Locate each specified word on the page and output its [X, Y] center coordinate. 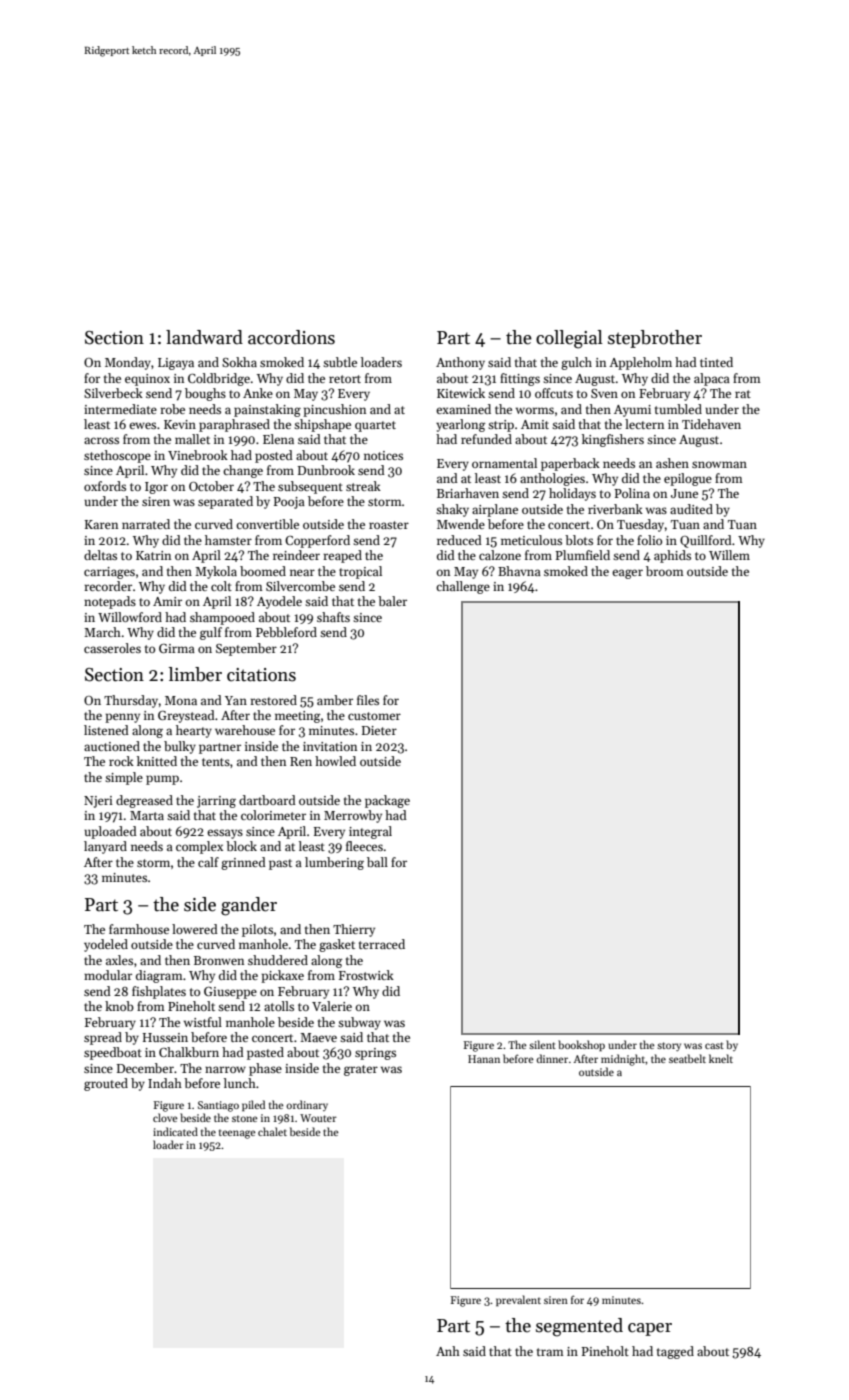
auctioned [112, 746]
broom [665, 571]
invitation [330, 746]
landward [204, 337]
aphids [672, 556]
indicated [175, 1131]
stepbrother [655, 339]
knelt [721, 1058]
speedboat [113, 1053]
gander [249, 906]
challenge [463, 587]
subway [359, 1023]
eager [627, 574]
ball [377, 862]
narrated [146, 524]
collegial [569, 339]
